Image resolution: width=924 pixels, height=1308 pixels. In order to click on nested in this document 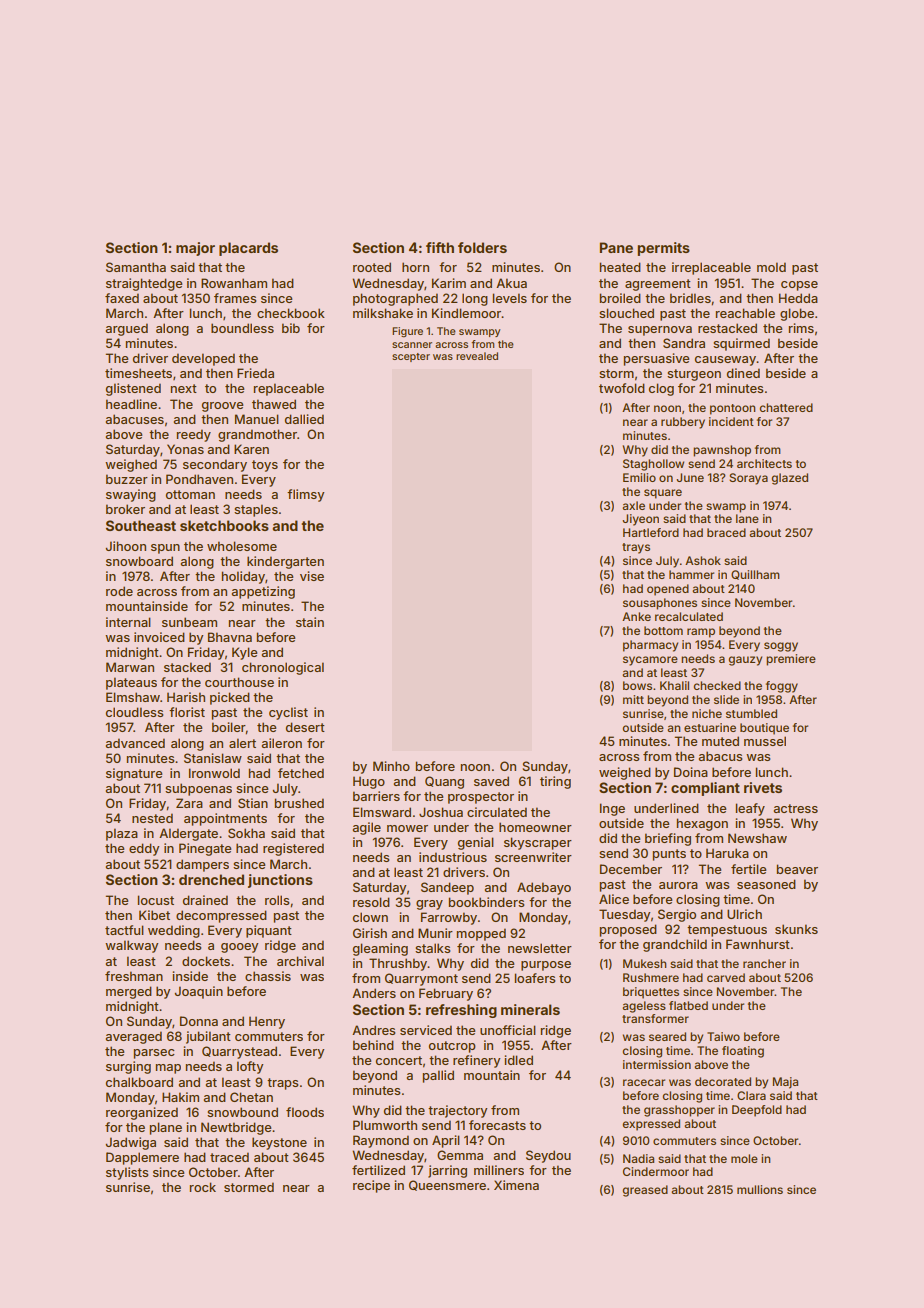, I will do `click(152, 818)`.
